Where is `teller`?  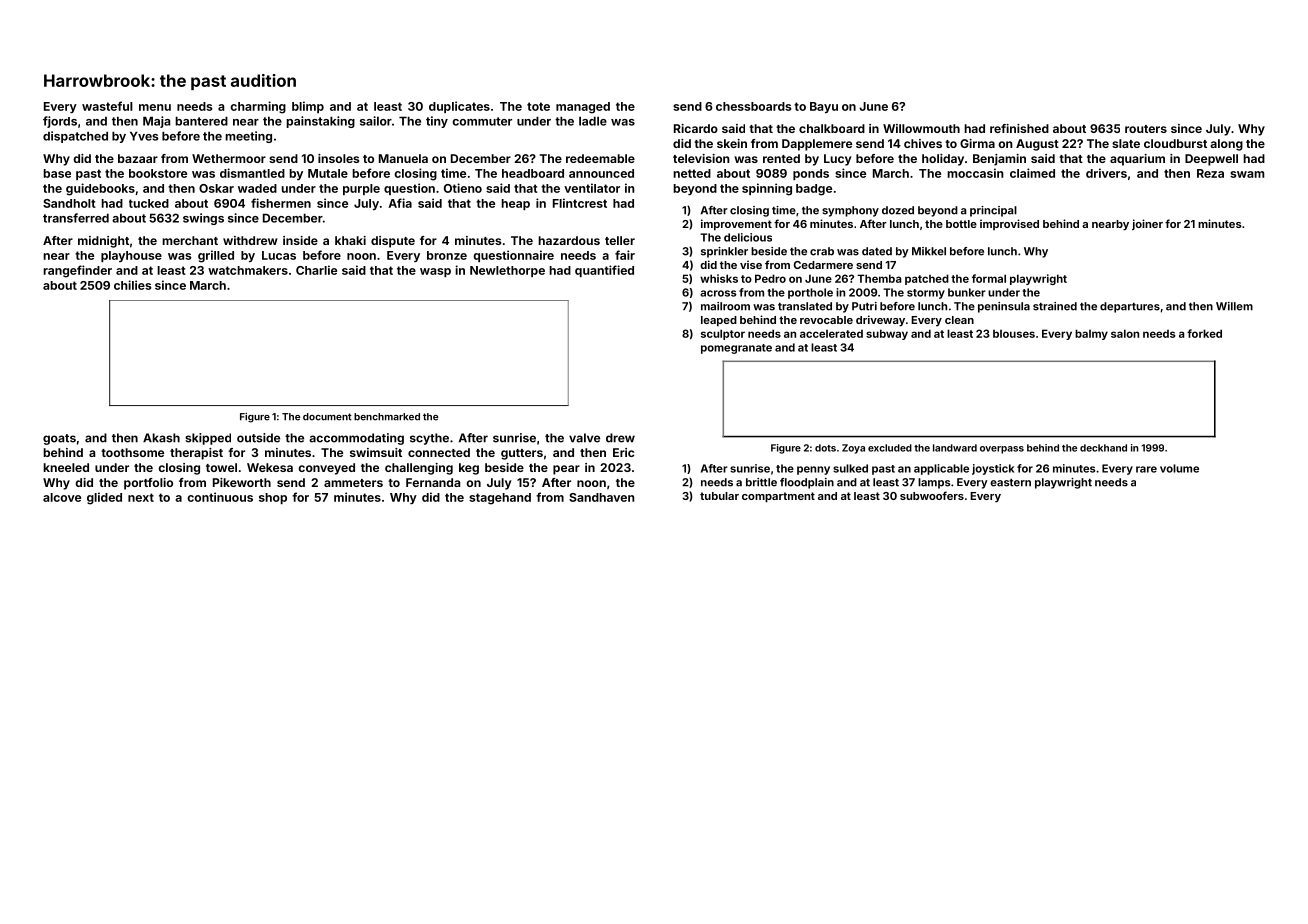 teller is located at coordinates (620, 240).
